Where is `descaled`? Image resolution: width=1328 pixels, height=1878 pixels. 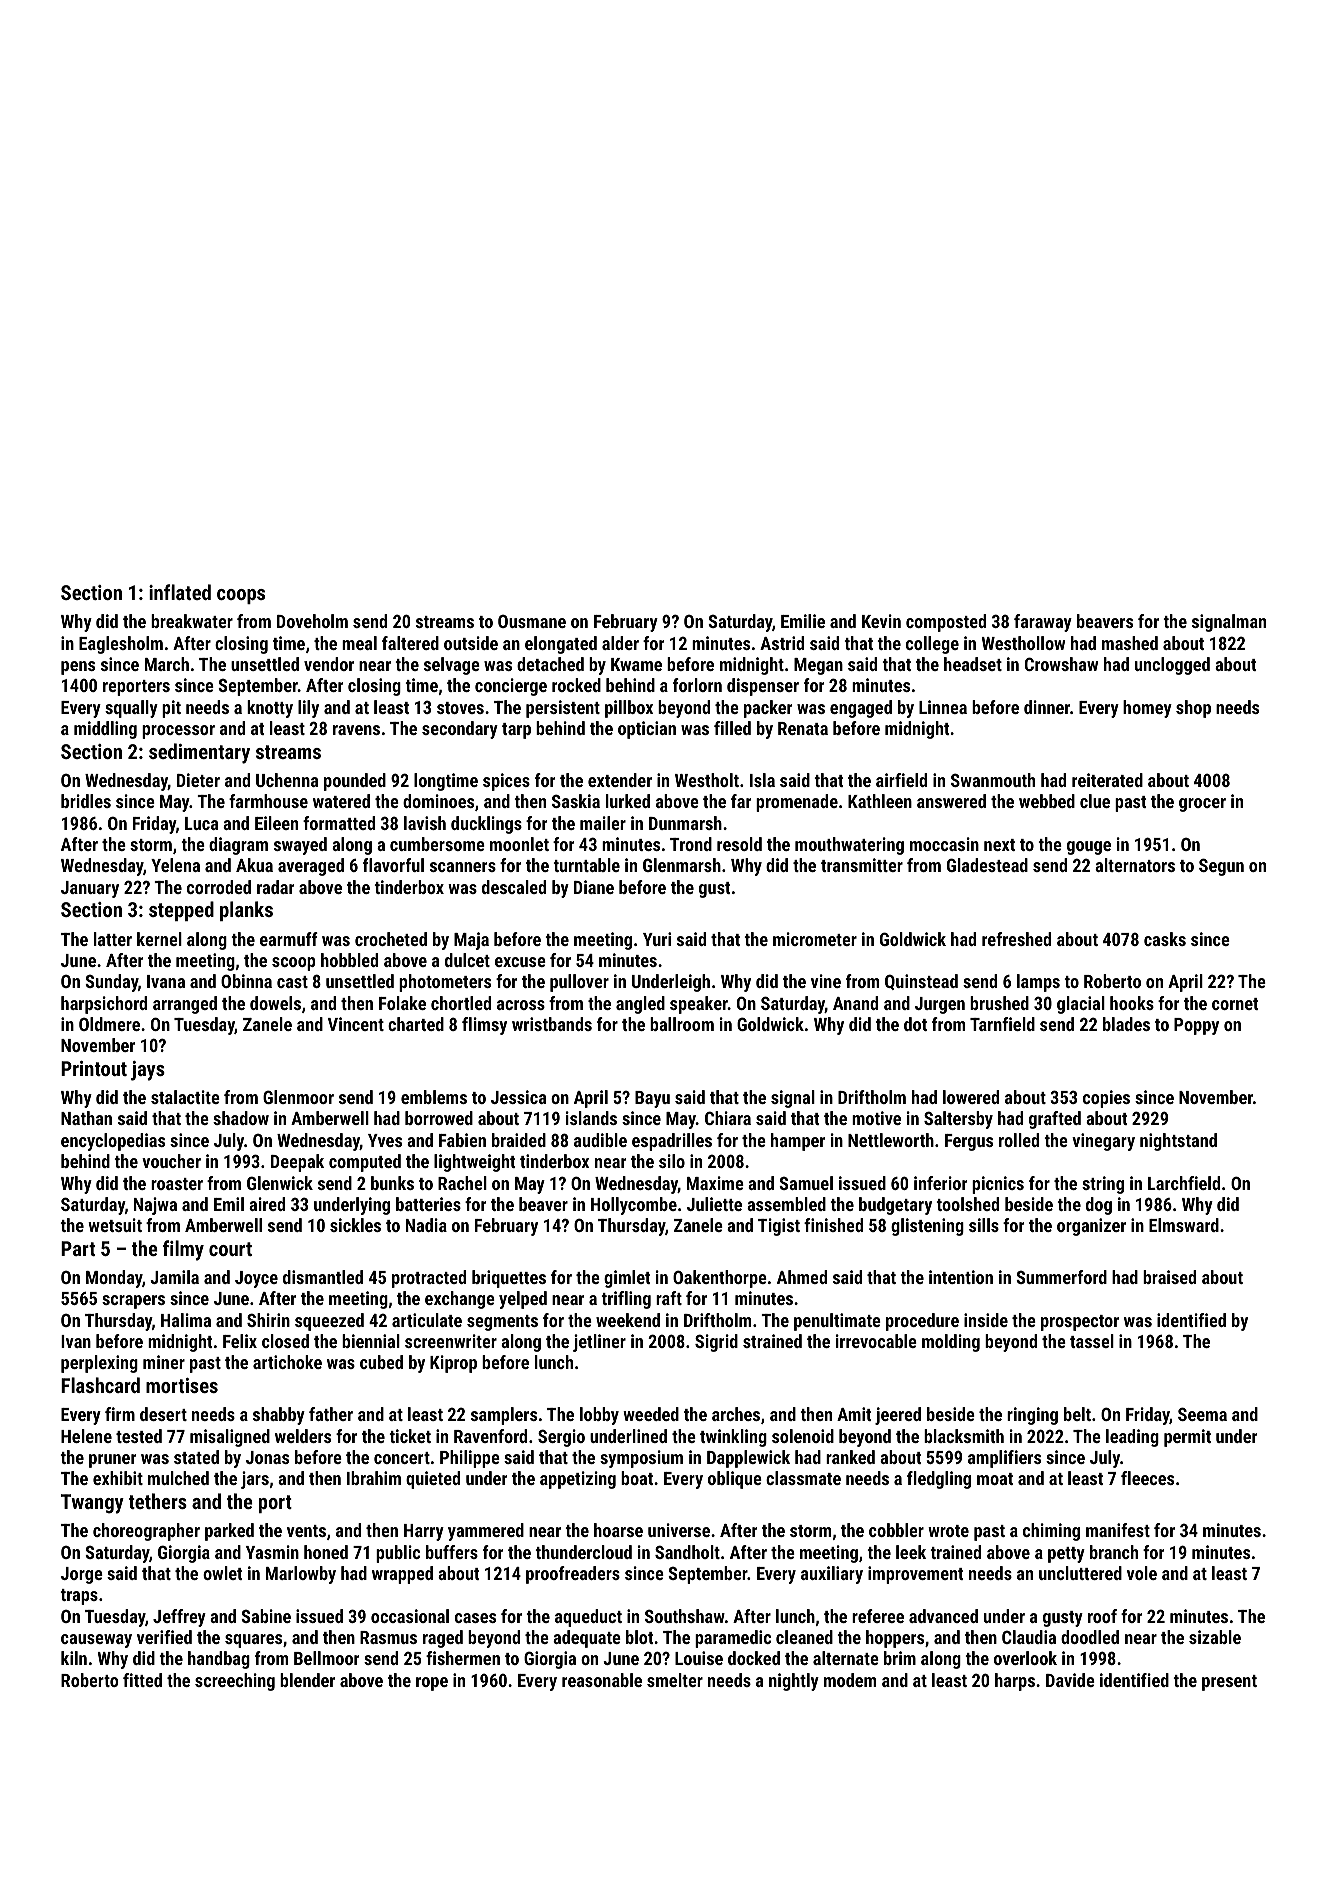
descaled is located at coordinates (514, 887).
